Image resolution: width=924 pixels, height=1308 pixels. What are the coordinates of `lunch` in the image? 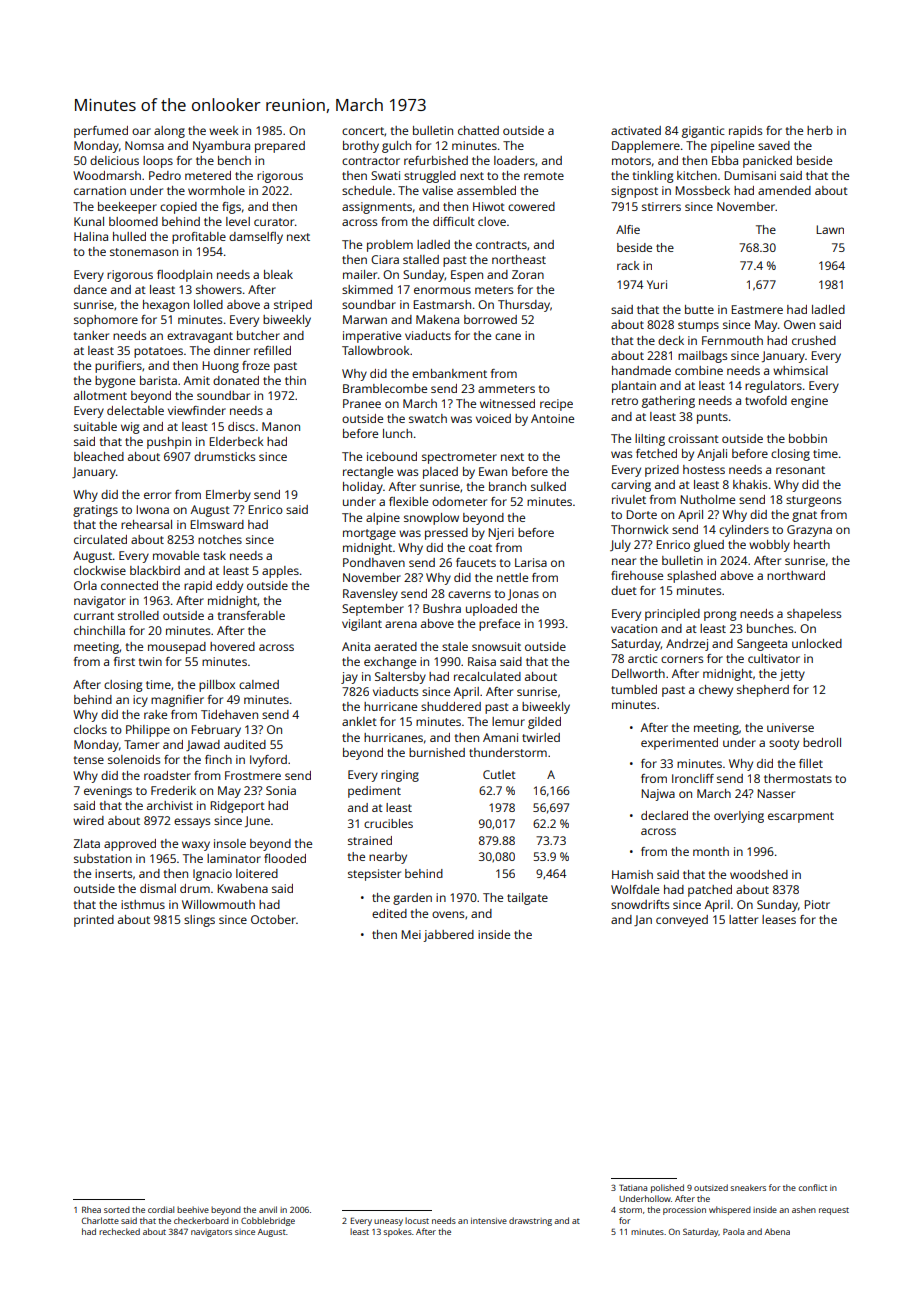 It's located at (397, 433).
